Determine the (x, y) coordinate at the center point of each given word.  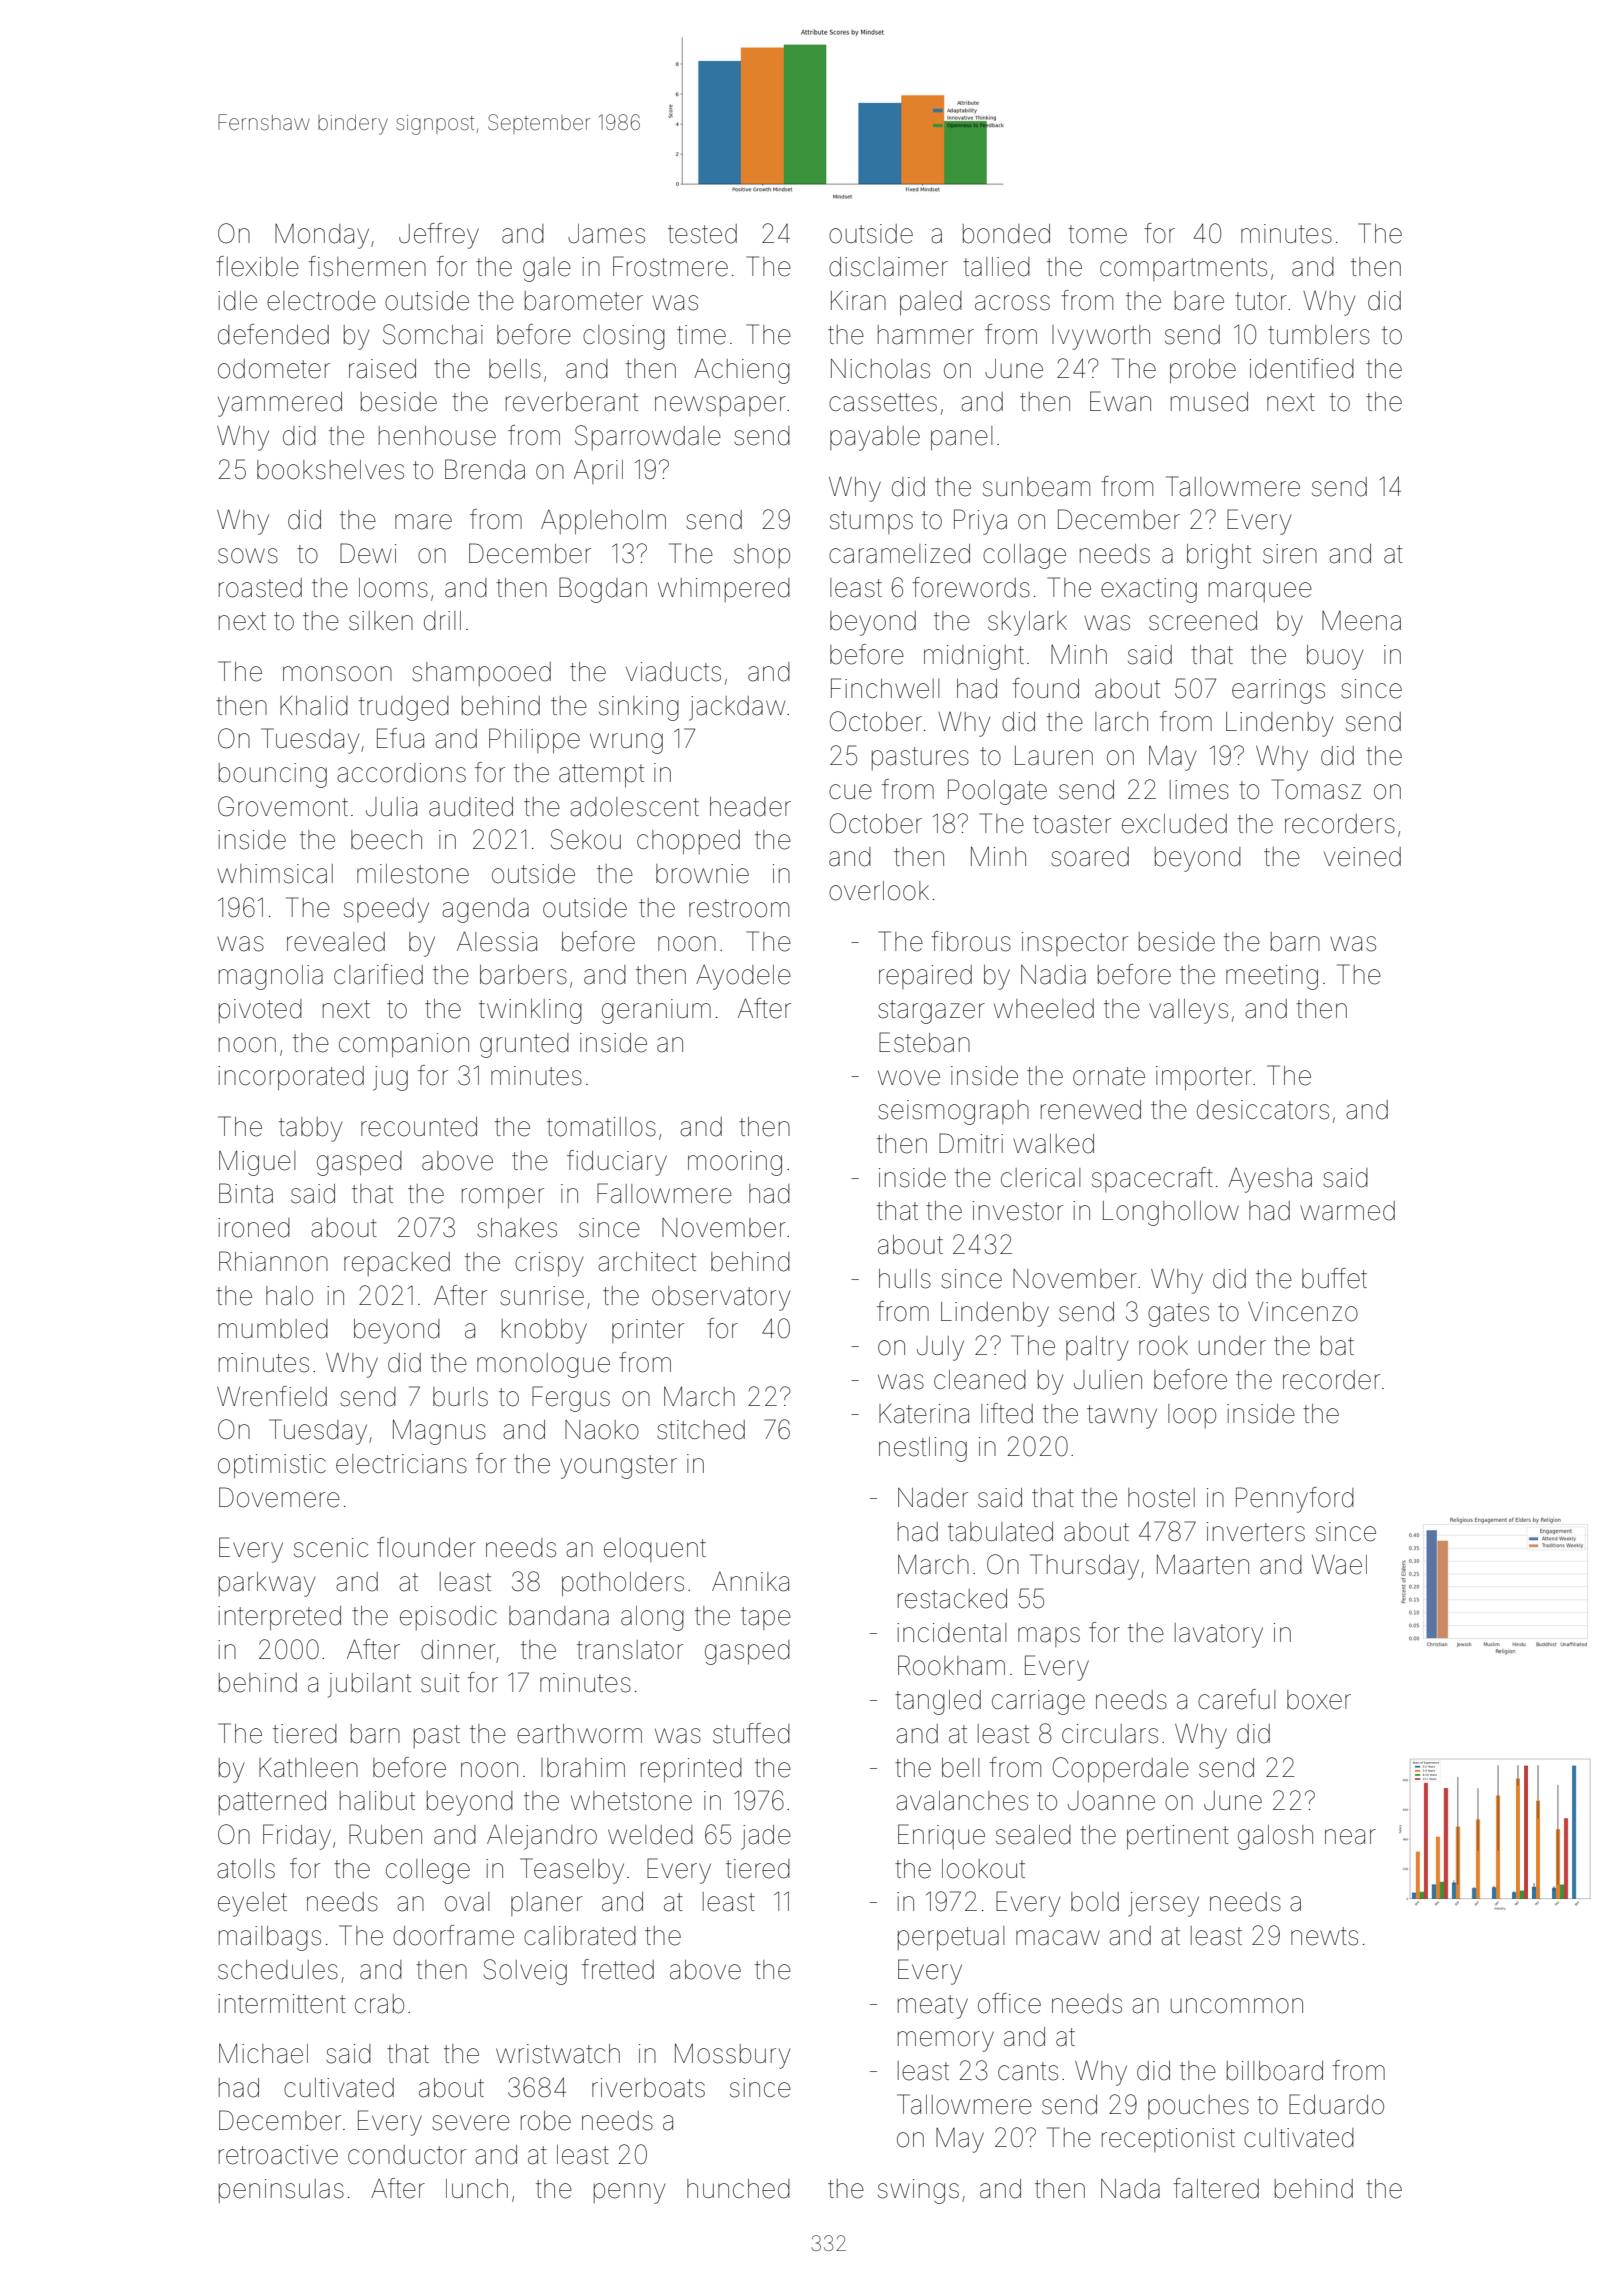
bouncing (273, 775)
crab (379, 2004)
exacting (1149, 590)
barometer (584, 301)
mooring (735, 1163)
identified (1302, 368)
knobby (544, 1331)
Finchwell (885, 688)
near (1350, 1837)
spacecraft (1152, 1179)
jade (766, 1837)
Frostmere (670, 266)
